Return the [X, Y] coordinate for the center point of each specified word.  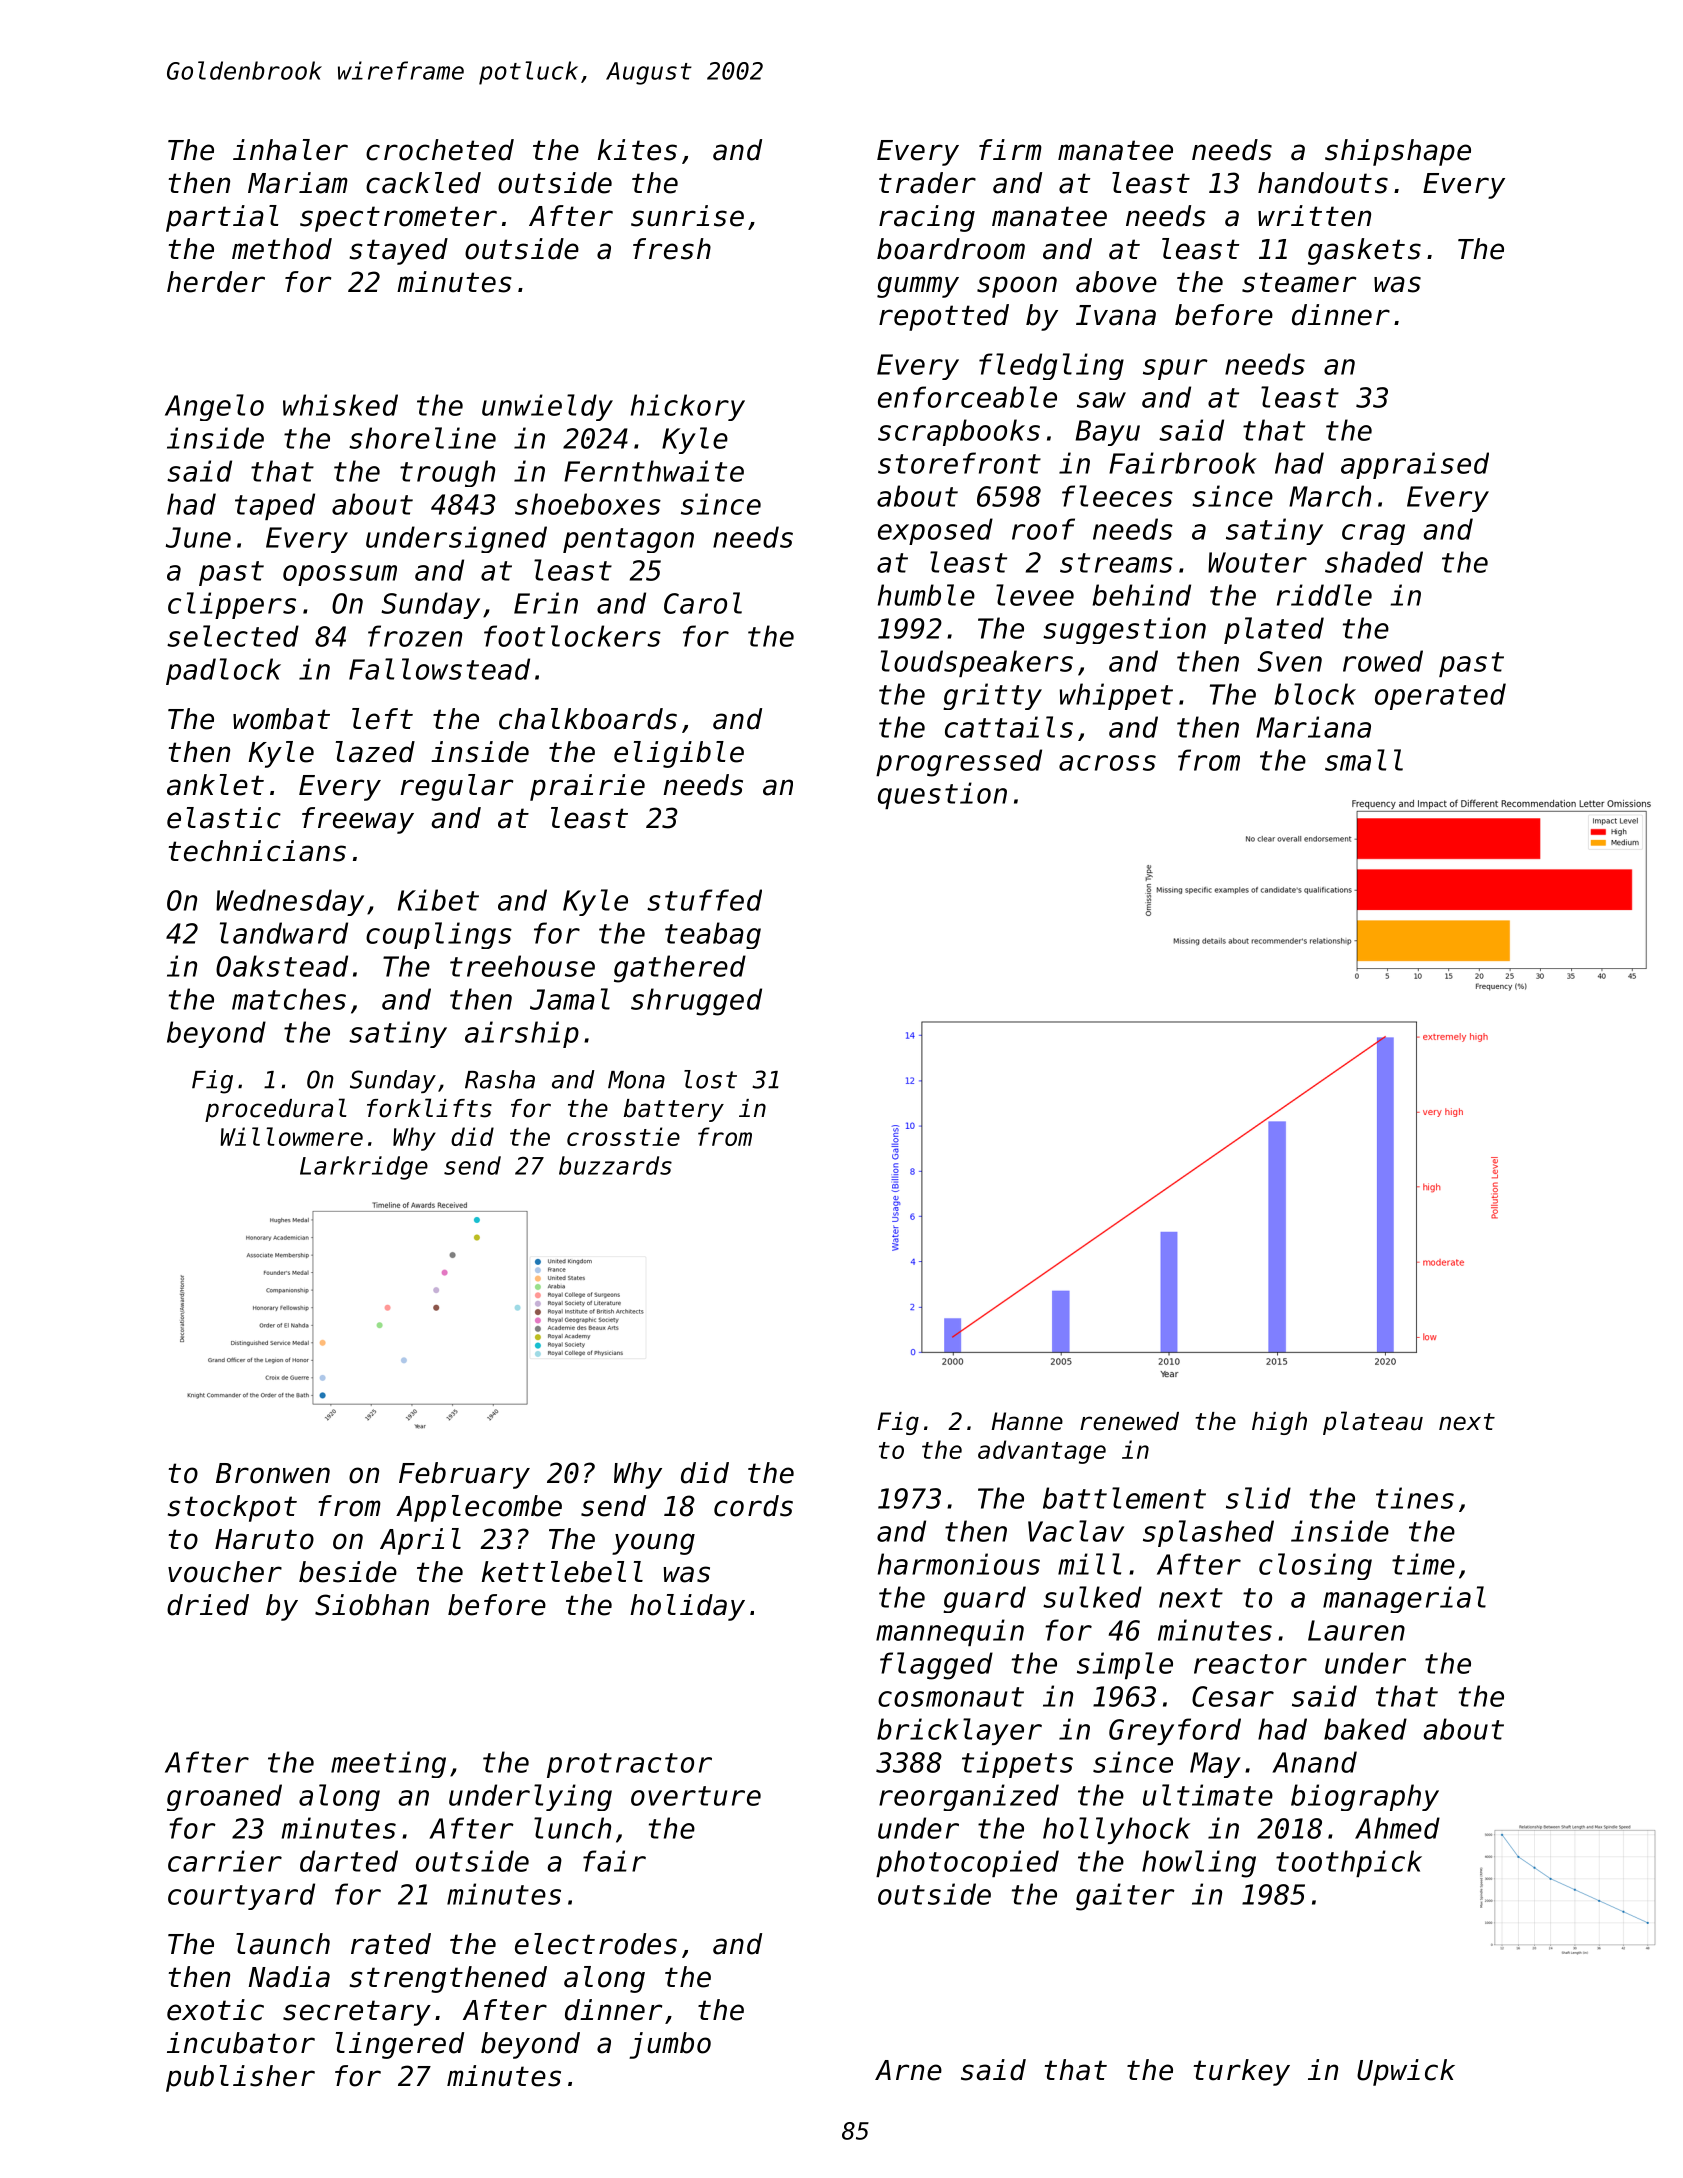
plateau [1373, 1423]
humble [926, 595]
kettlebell [562, 1572]
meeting [388, 1764]
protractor [629, 1765]
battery [674, 1110]
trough [447, 473]
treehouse [522, 966]
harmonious [959, 1564]
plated [1274, 630]
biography [1365, 1797]
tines [1415, 1498]
